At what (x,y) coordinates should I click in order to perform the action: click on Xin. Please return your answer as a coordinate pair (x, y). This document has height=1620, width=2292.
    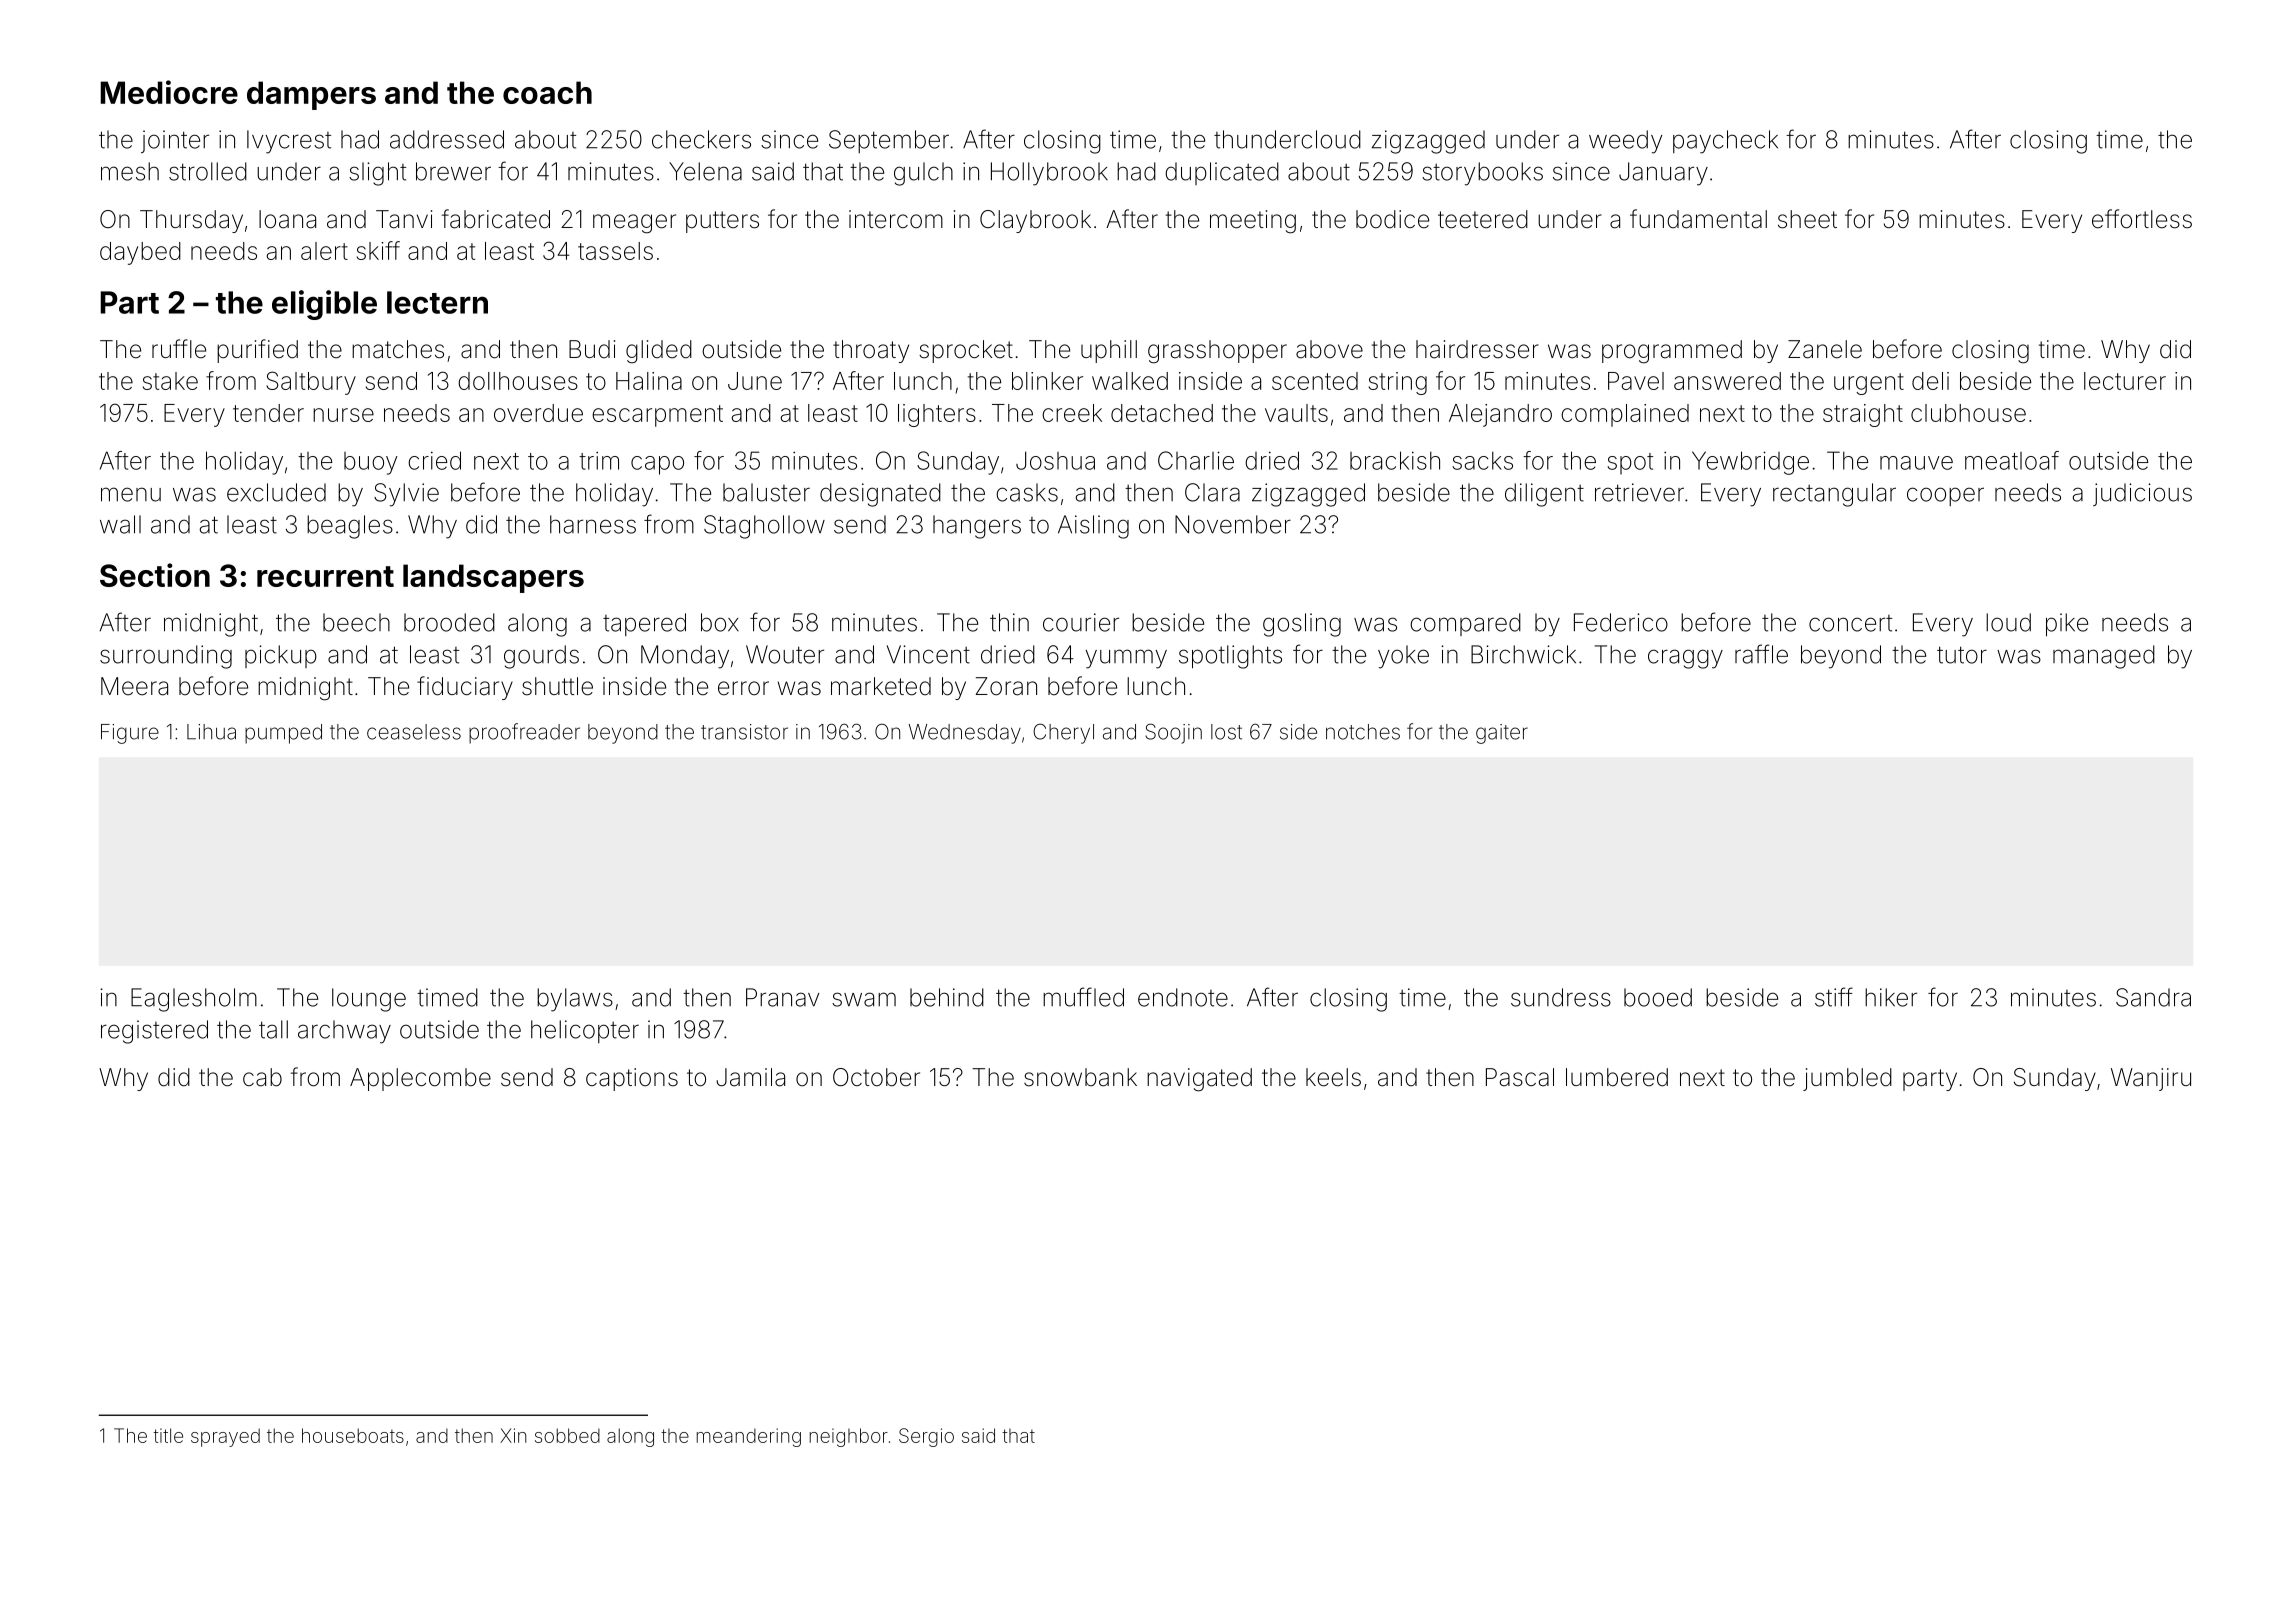
    Looking at the image, I should click on (513, 1435).
